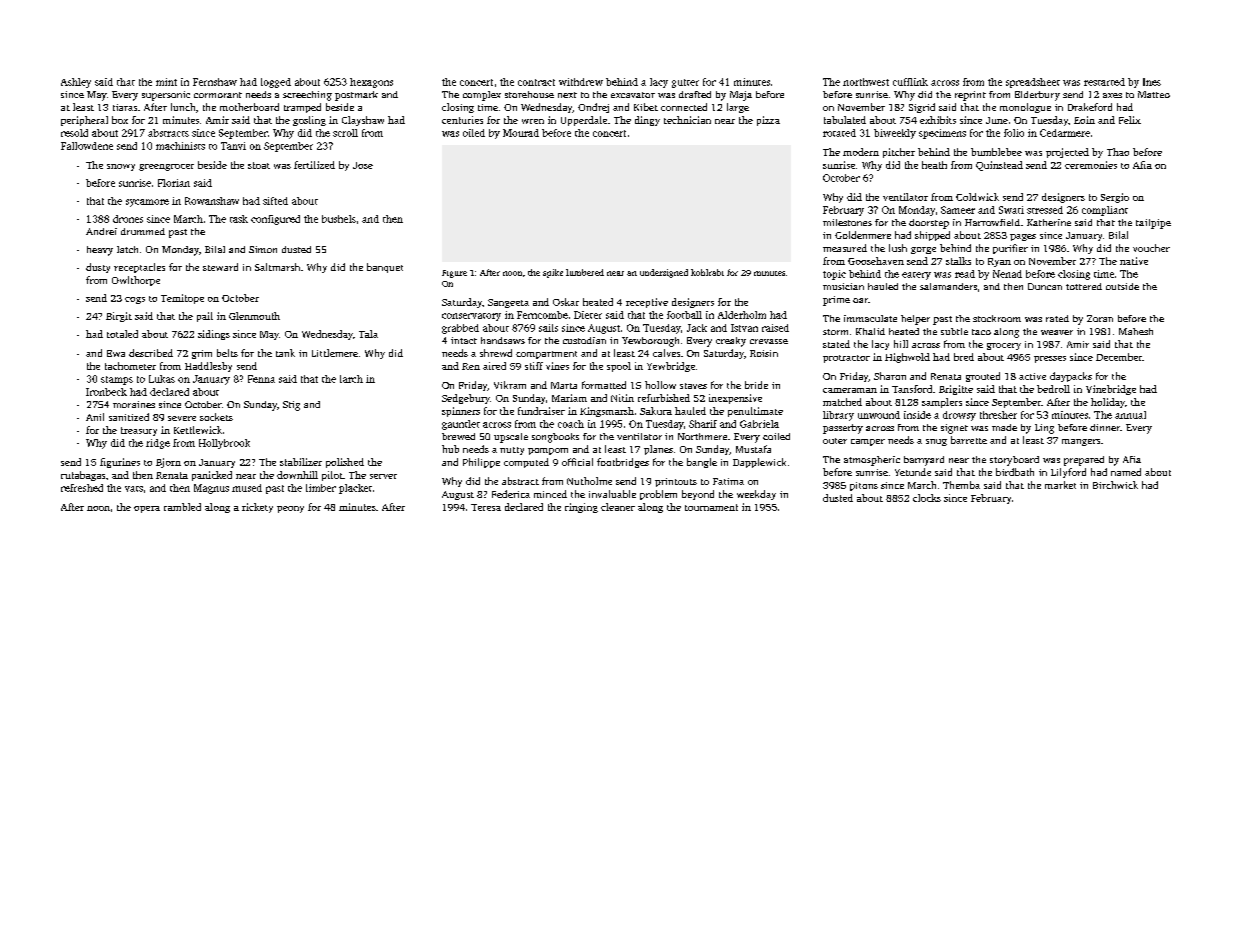  Describe the element at coordinates (147, 509) in the screenshot. I see `opera` at that location.
